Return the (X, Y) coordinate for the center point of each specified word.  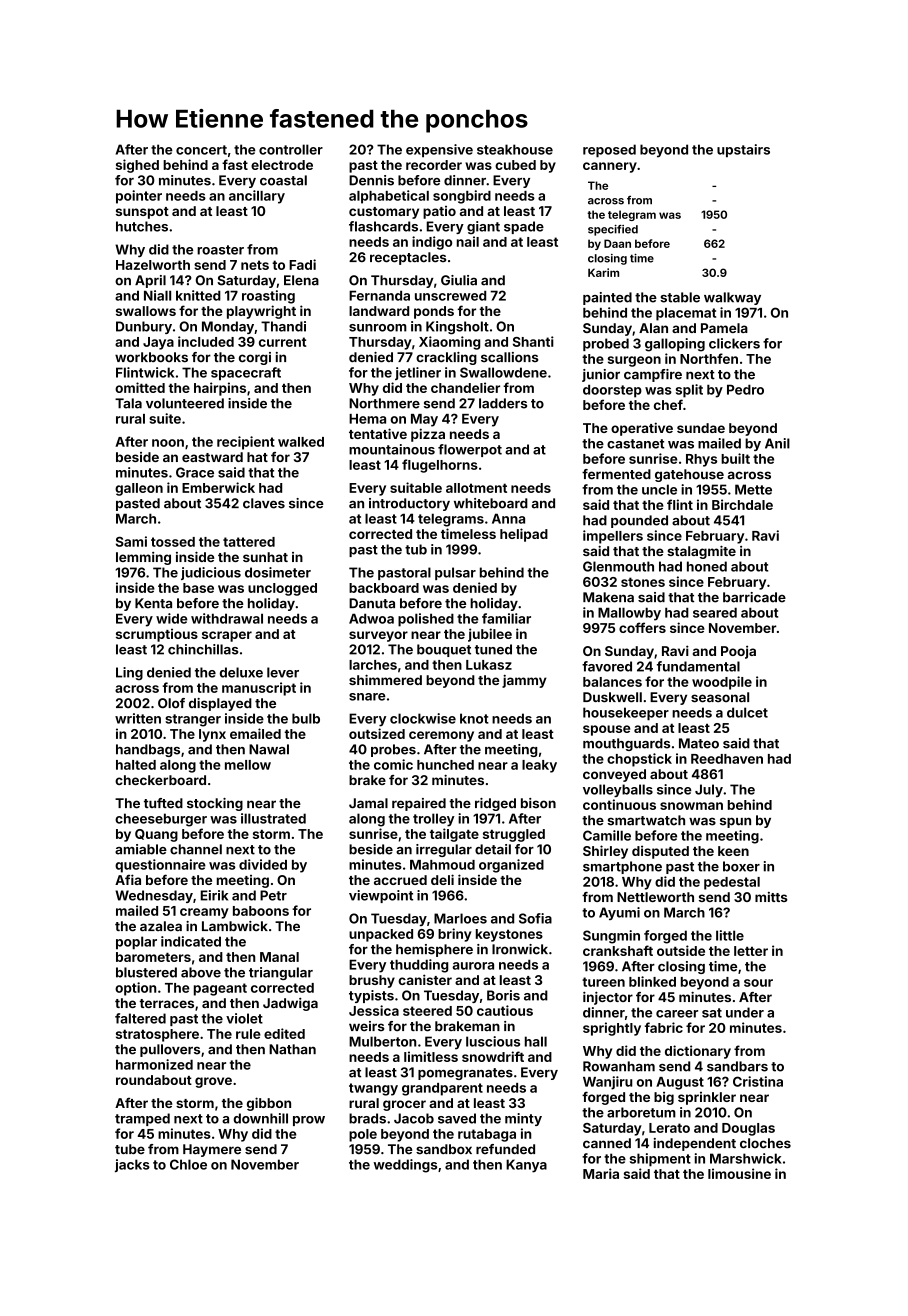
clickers (734, 343)
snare (367, 697)
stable (680, 297)
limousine (739, 1173)
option (135, 989)
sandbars (737, 1066)
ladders (503, 403)
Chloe (188, 1164)
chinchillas (203, 649)
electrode (282, 165)
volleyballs (618, 790)
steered (427, 1011)
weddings (405, 1166)
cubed (515, 165)
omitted (140, 387)
